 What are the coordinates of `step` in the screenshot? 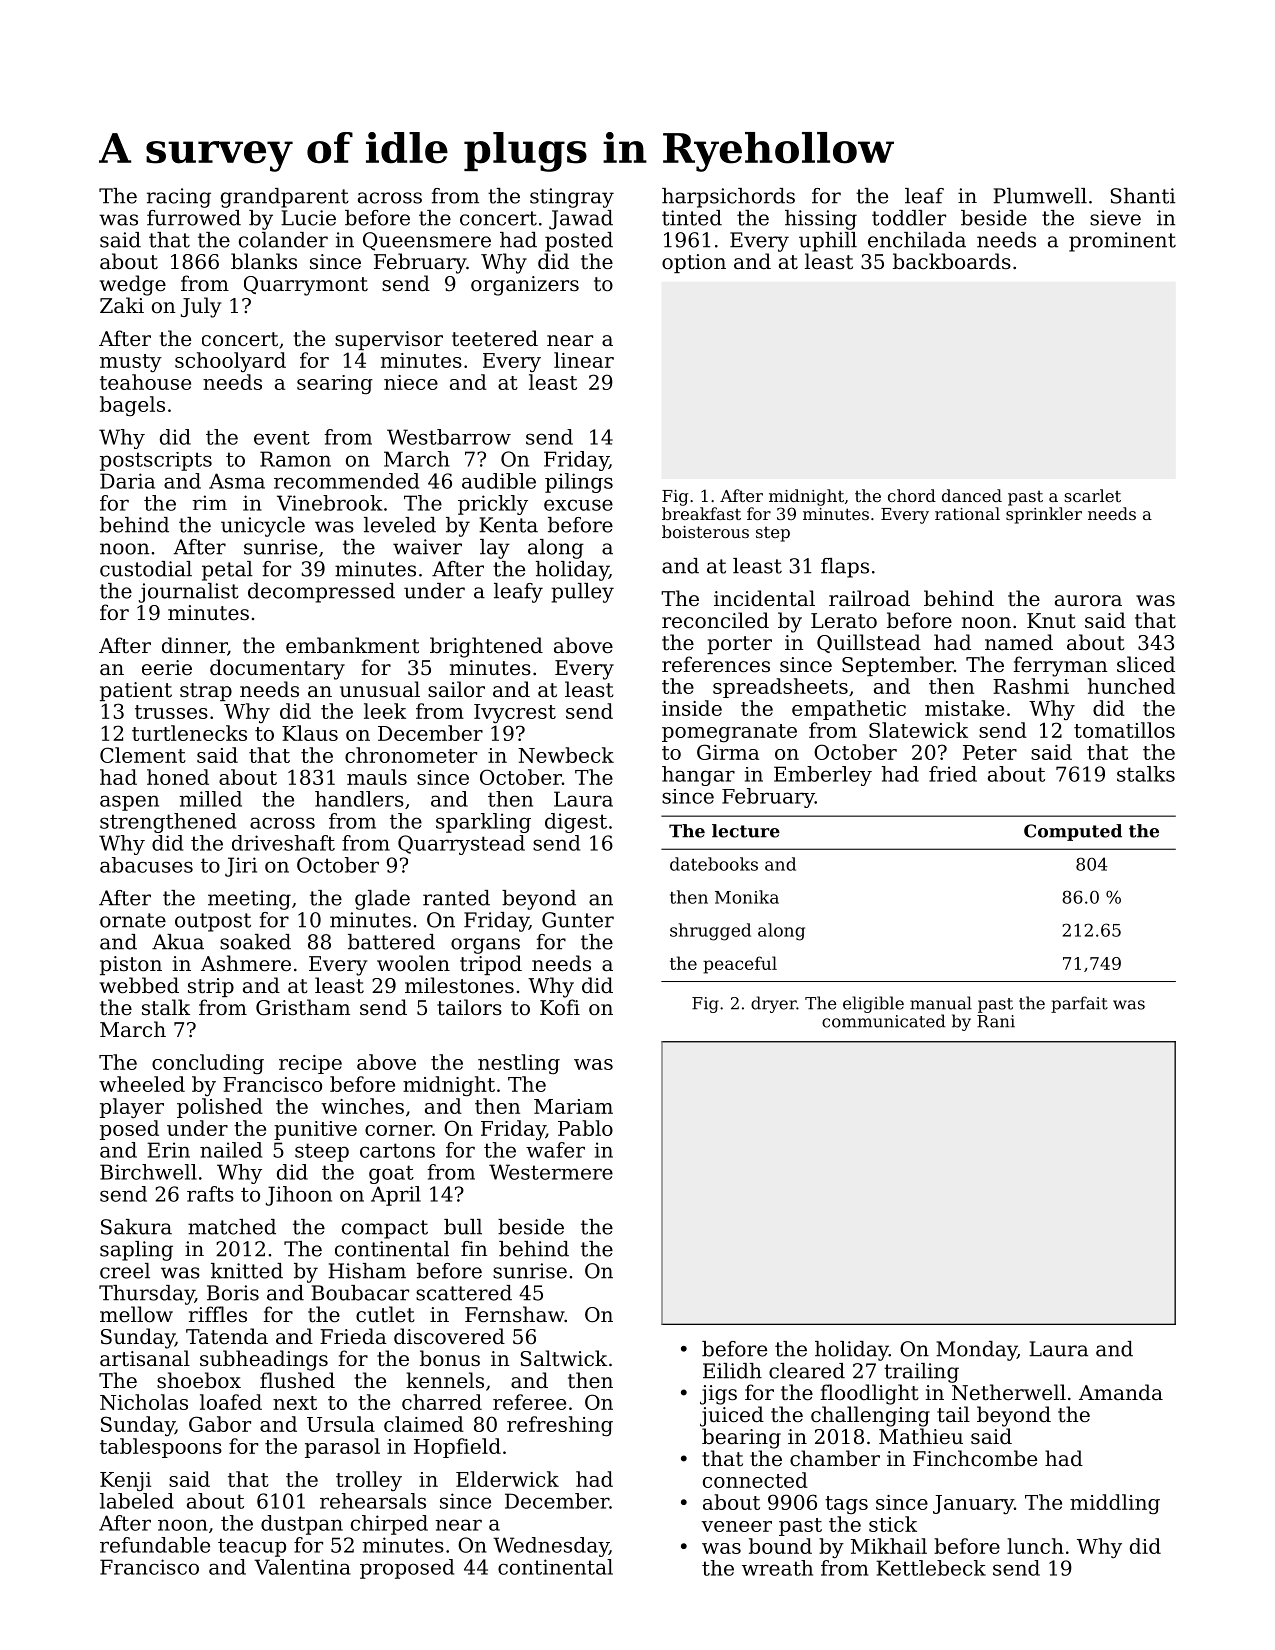 It's located at (773, 534).
